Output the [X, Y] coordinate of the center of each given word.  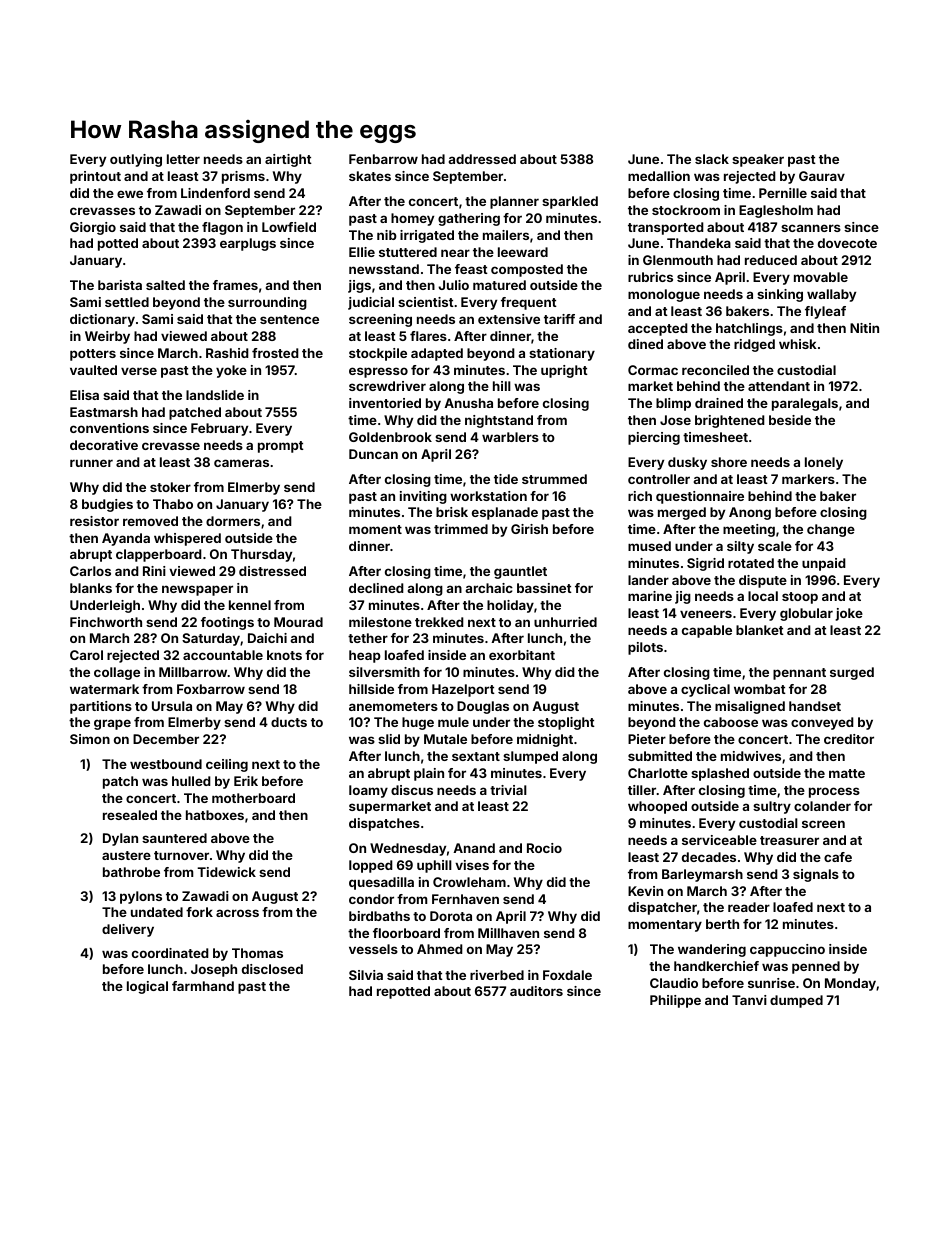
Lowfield [289, 227]
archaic [489, 588]
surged [852, 673]
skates [370, 176]
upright [564, 371]
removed [150, 521]
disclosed [272, 969]
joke [849, 614]
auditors [536, 991]
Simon [90, 739]
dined [645, 344]
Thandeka [699, 243]
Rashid [227, 353]
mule [453, 722]
